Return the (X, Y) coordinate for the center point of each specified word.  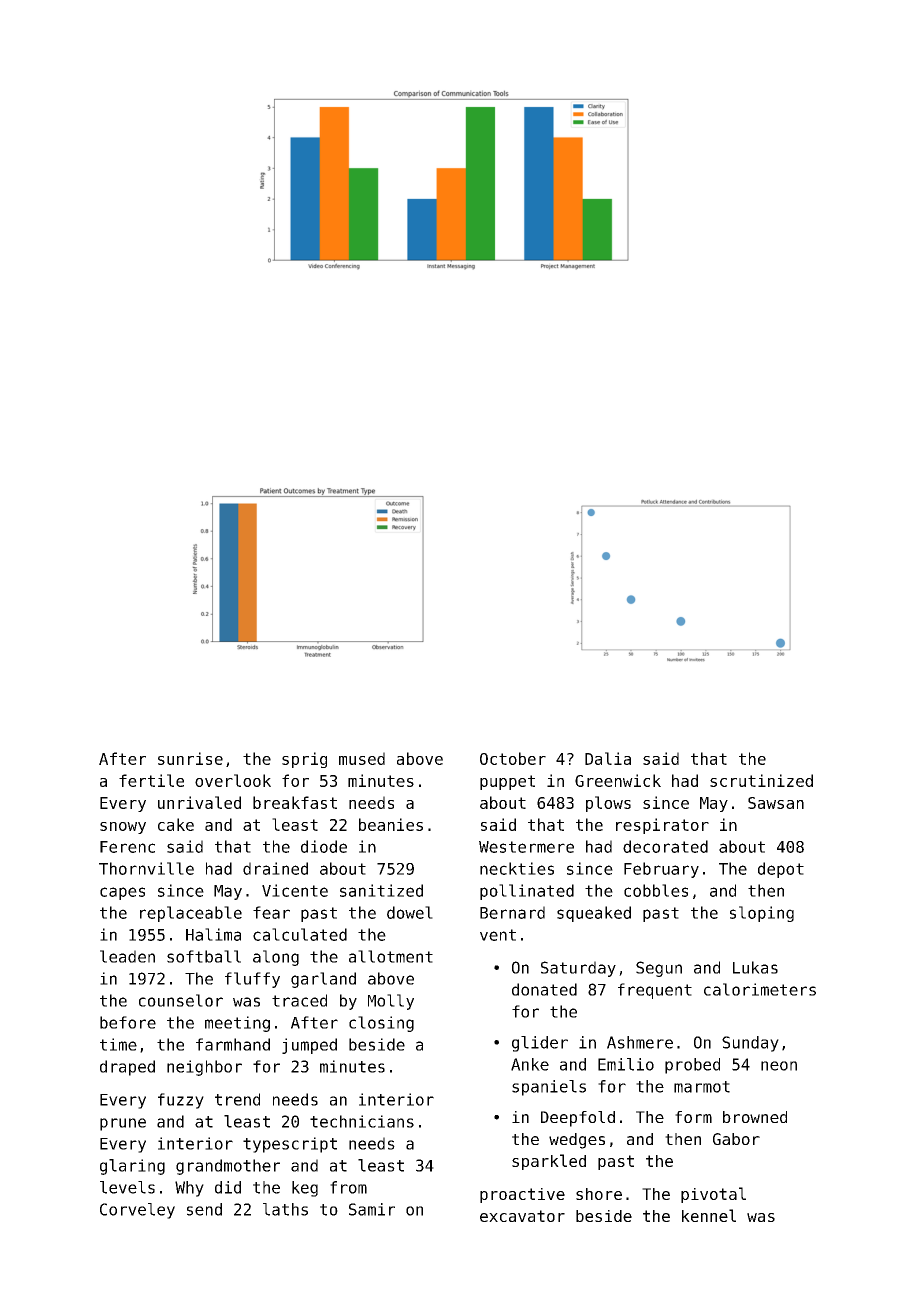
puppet (507, 782)
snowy (123, 828)
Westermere (526, 847)
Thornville (146, 868)
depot (781, 870)
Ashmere (640, 1042)
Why (189, 1189)
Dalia (608, 758)
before (128, 1022)
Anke (530, 1064)
